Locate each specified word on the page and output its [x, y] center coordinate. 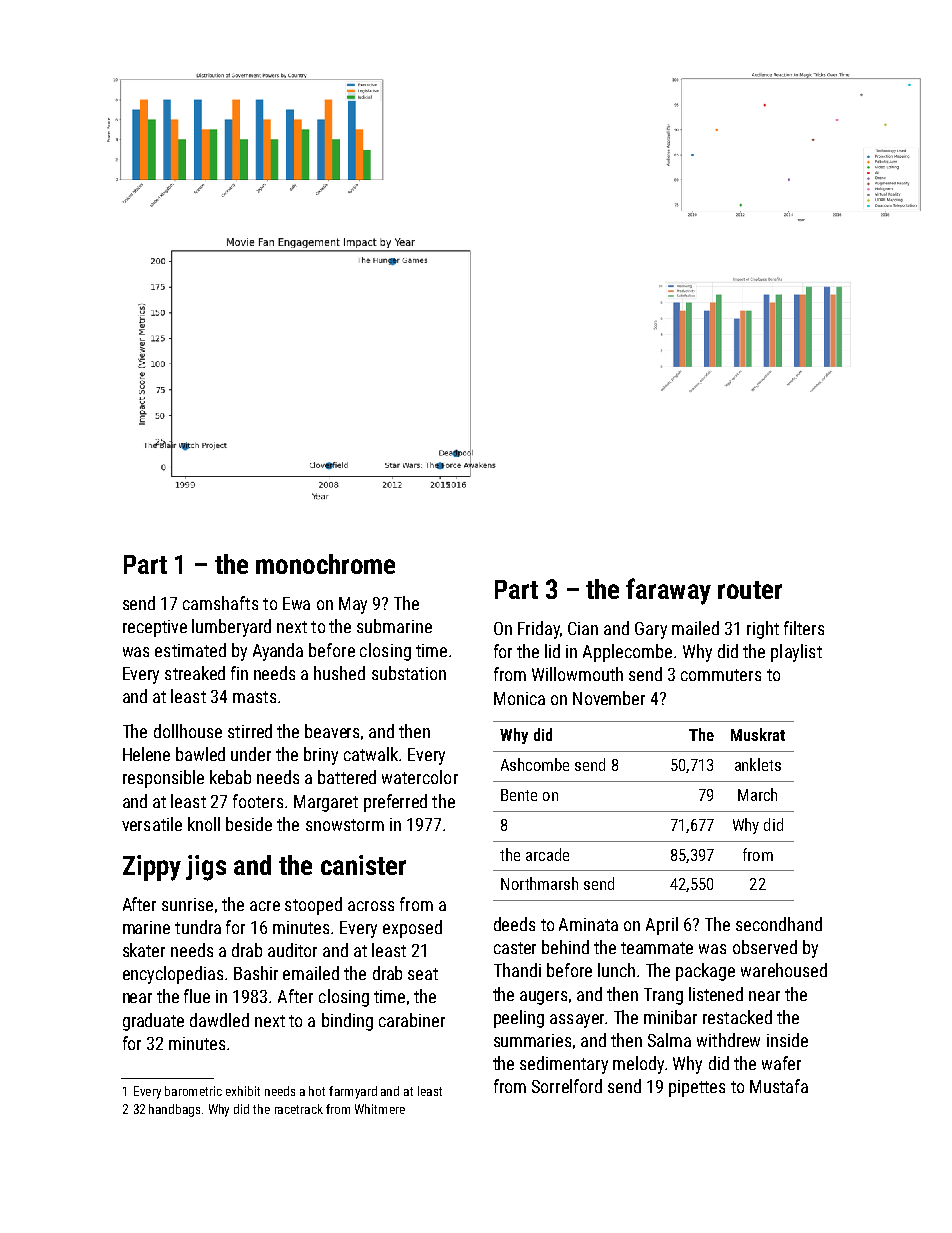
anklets [758, 764]
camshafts [220, 603]
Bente [519, 795]
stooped [313, 906]
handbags [174, 1110]
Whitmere [380, 1109]
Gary [651, 630]
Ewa [296, 603]
